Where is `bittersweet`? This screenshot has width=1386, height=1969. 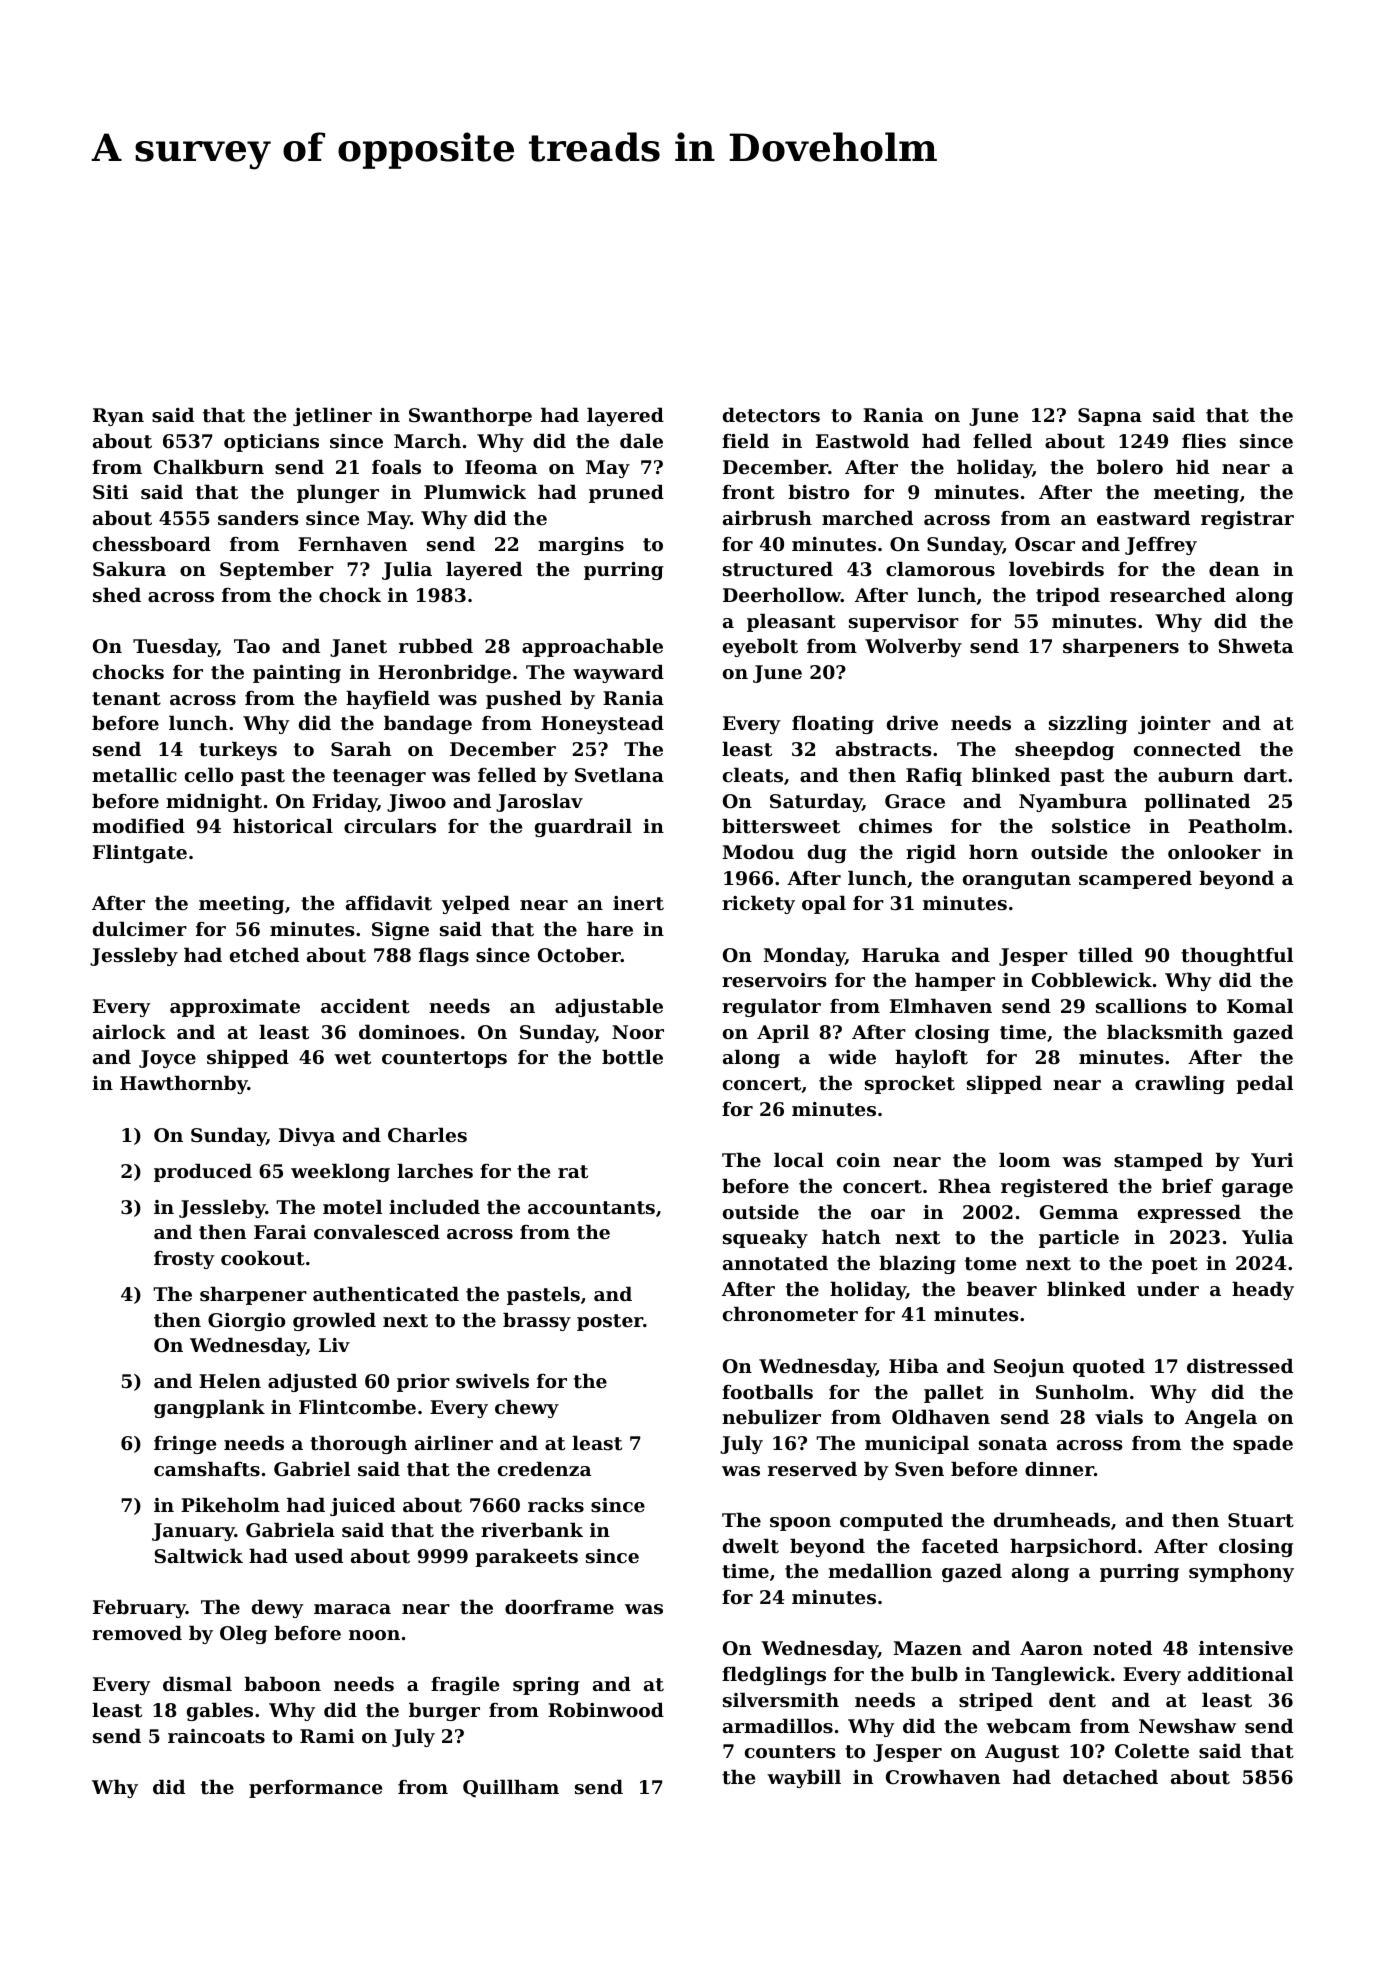
bittersweet is located at coordinates (781, 826).
